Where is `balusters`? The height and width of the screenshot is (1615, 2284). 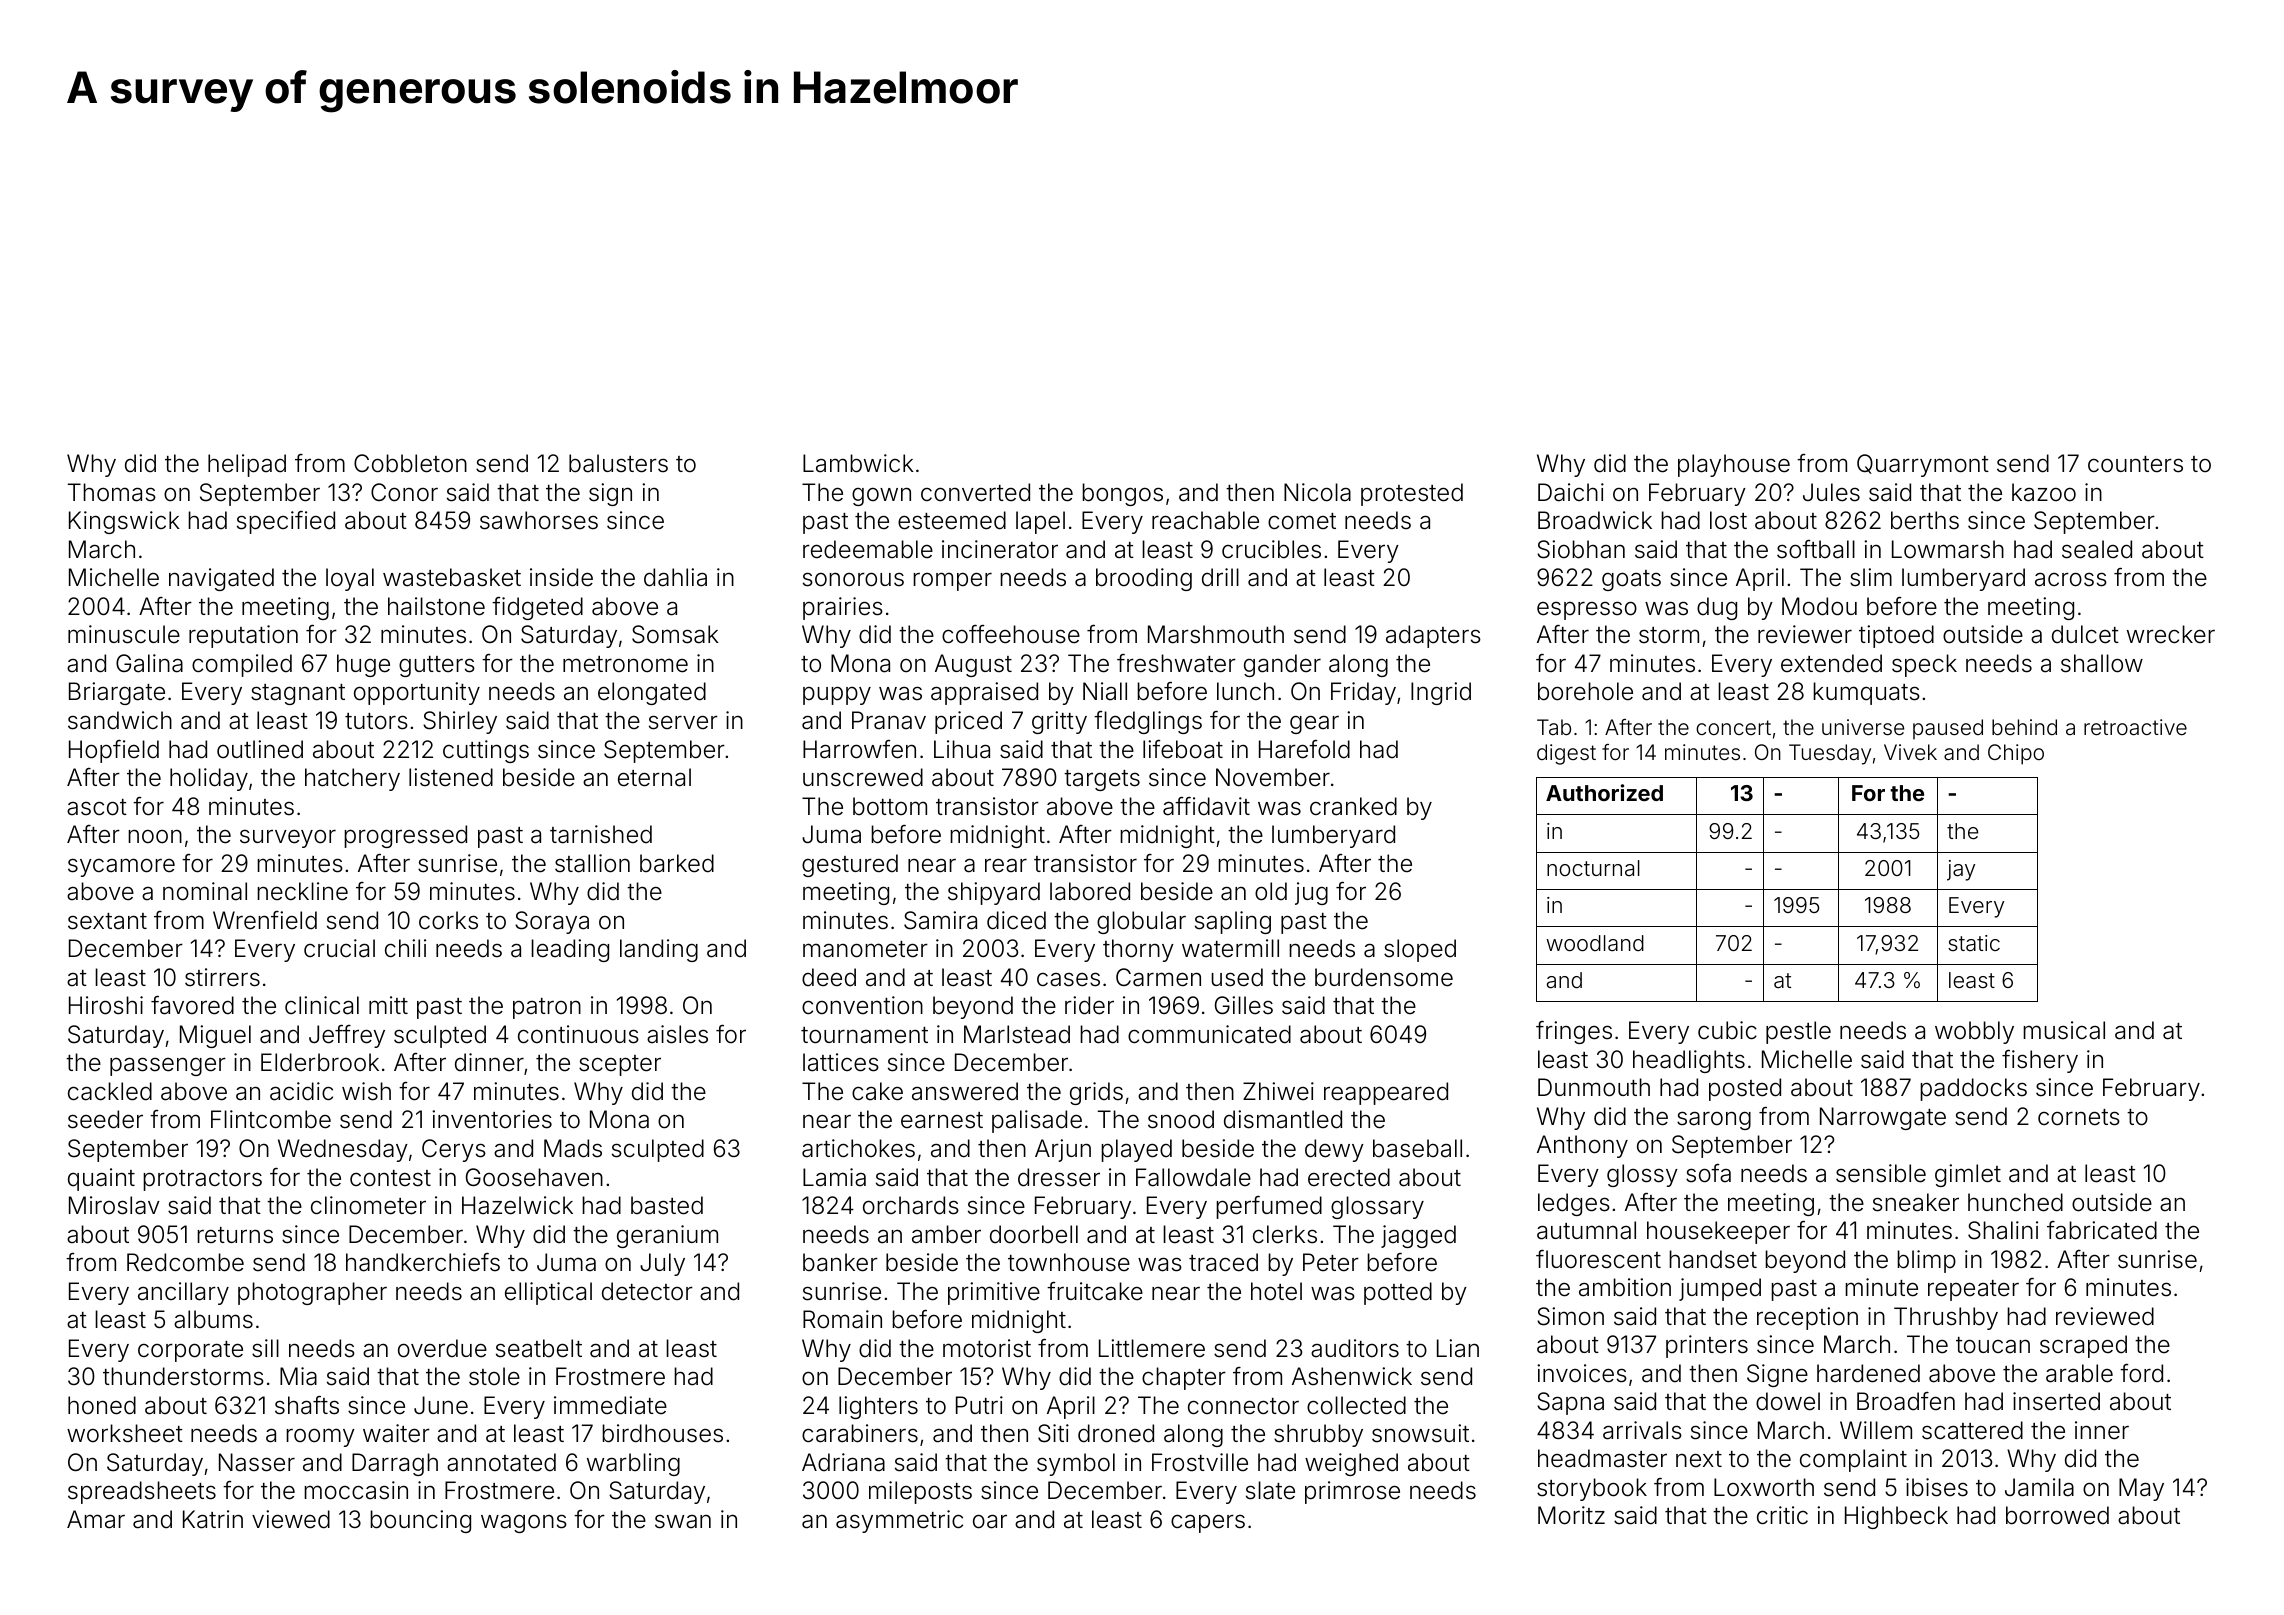 balusters is located at coordinates (618, 463).
